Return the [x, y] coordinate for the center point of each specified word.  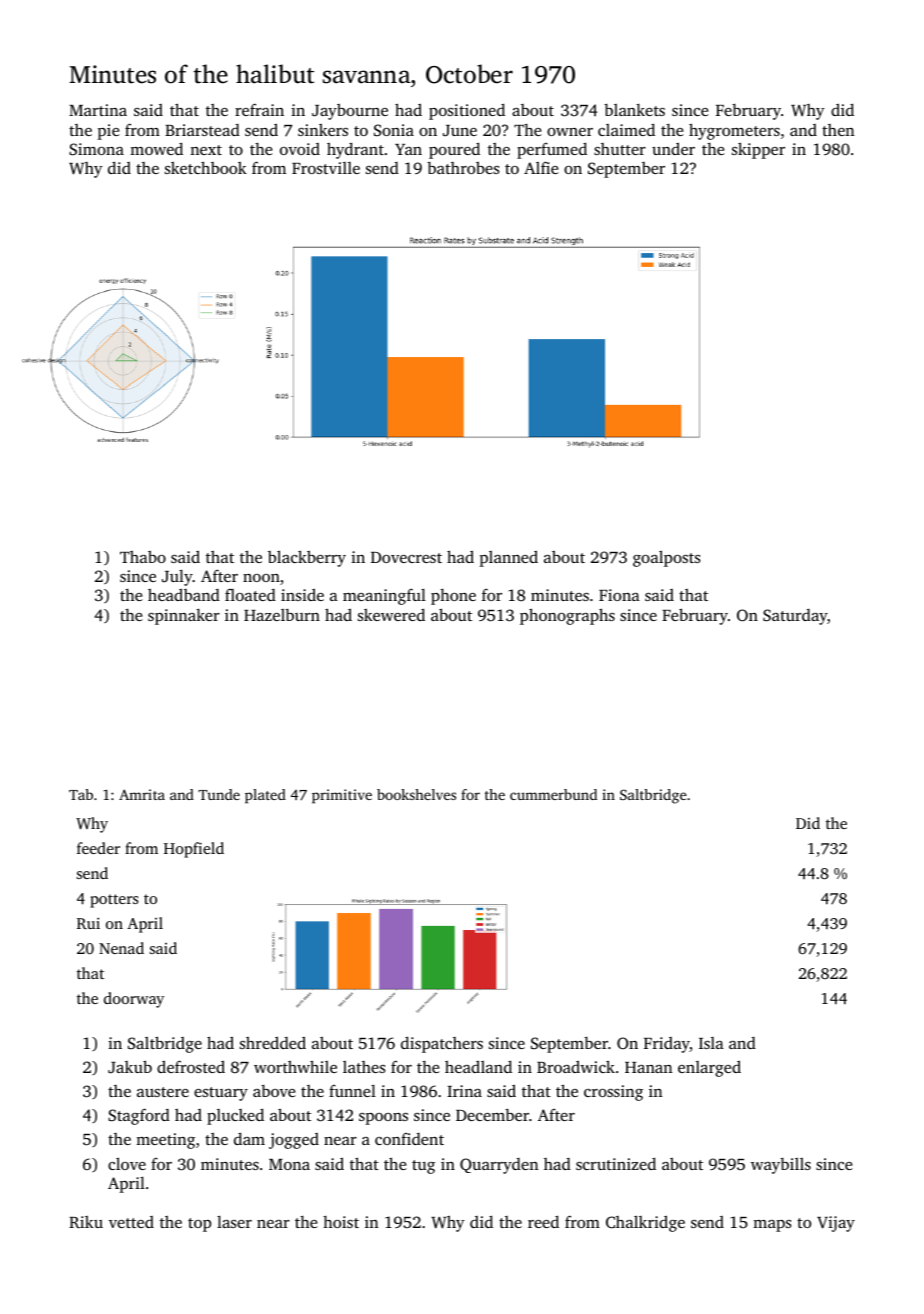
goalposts [667, 558]
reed [543, 1221]
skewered [391, 614]
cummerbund [553, 794]
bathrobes [463, 168]
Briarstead [202, 130]
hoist [341, 1222]
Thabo [143, 557]
